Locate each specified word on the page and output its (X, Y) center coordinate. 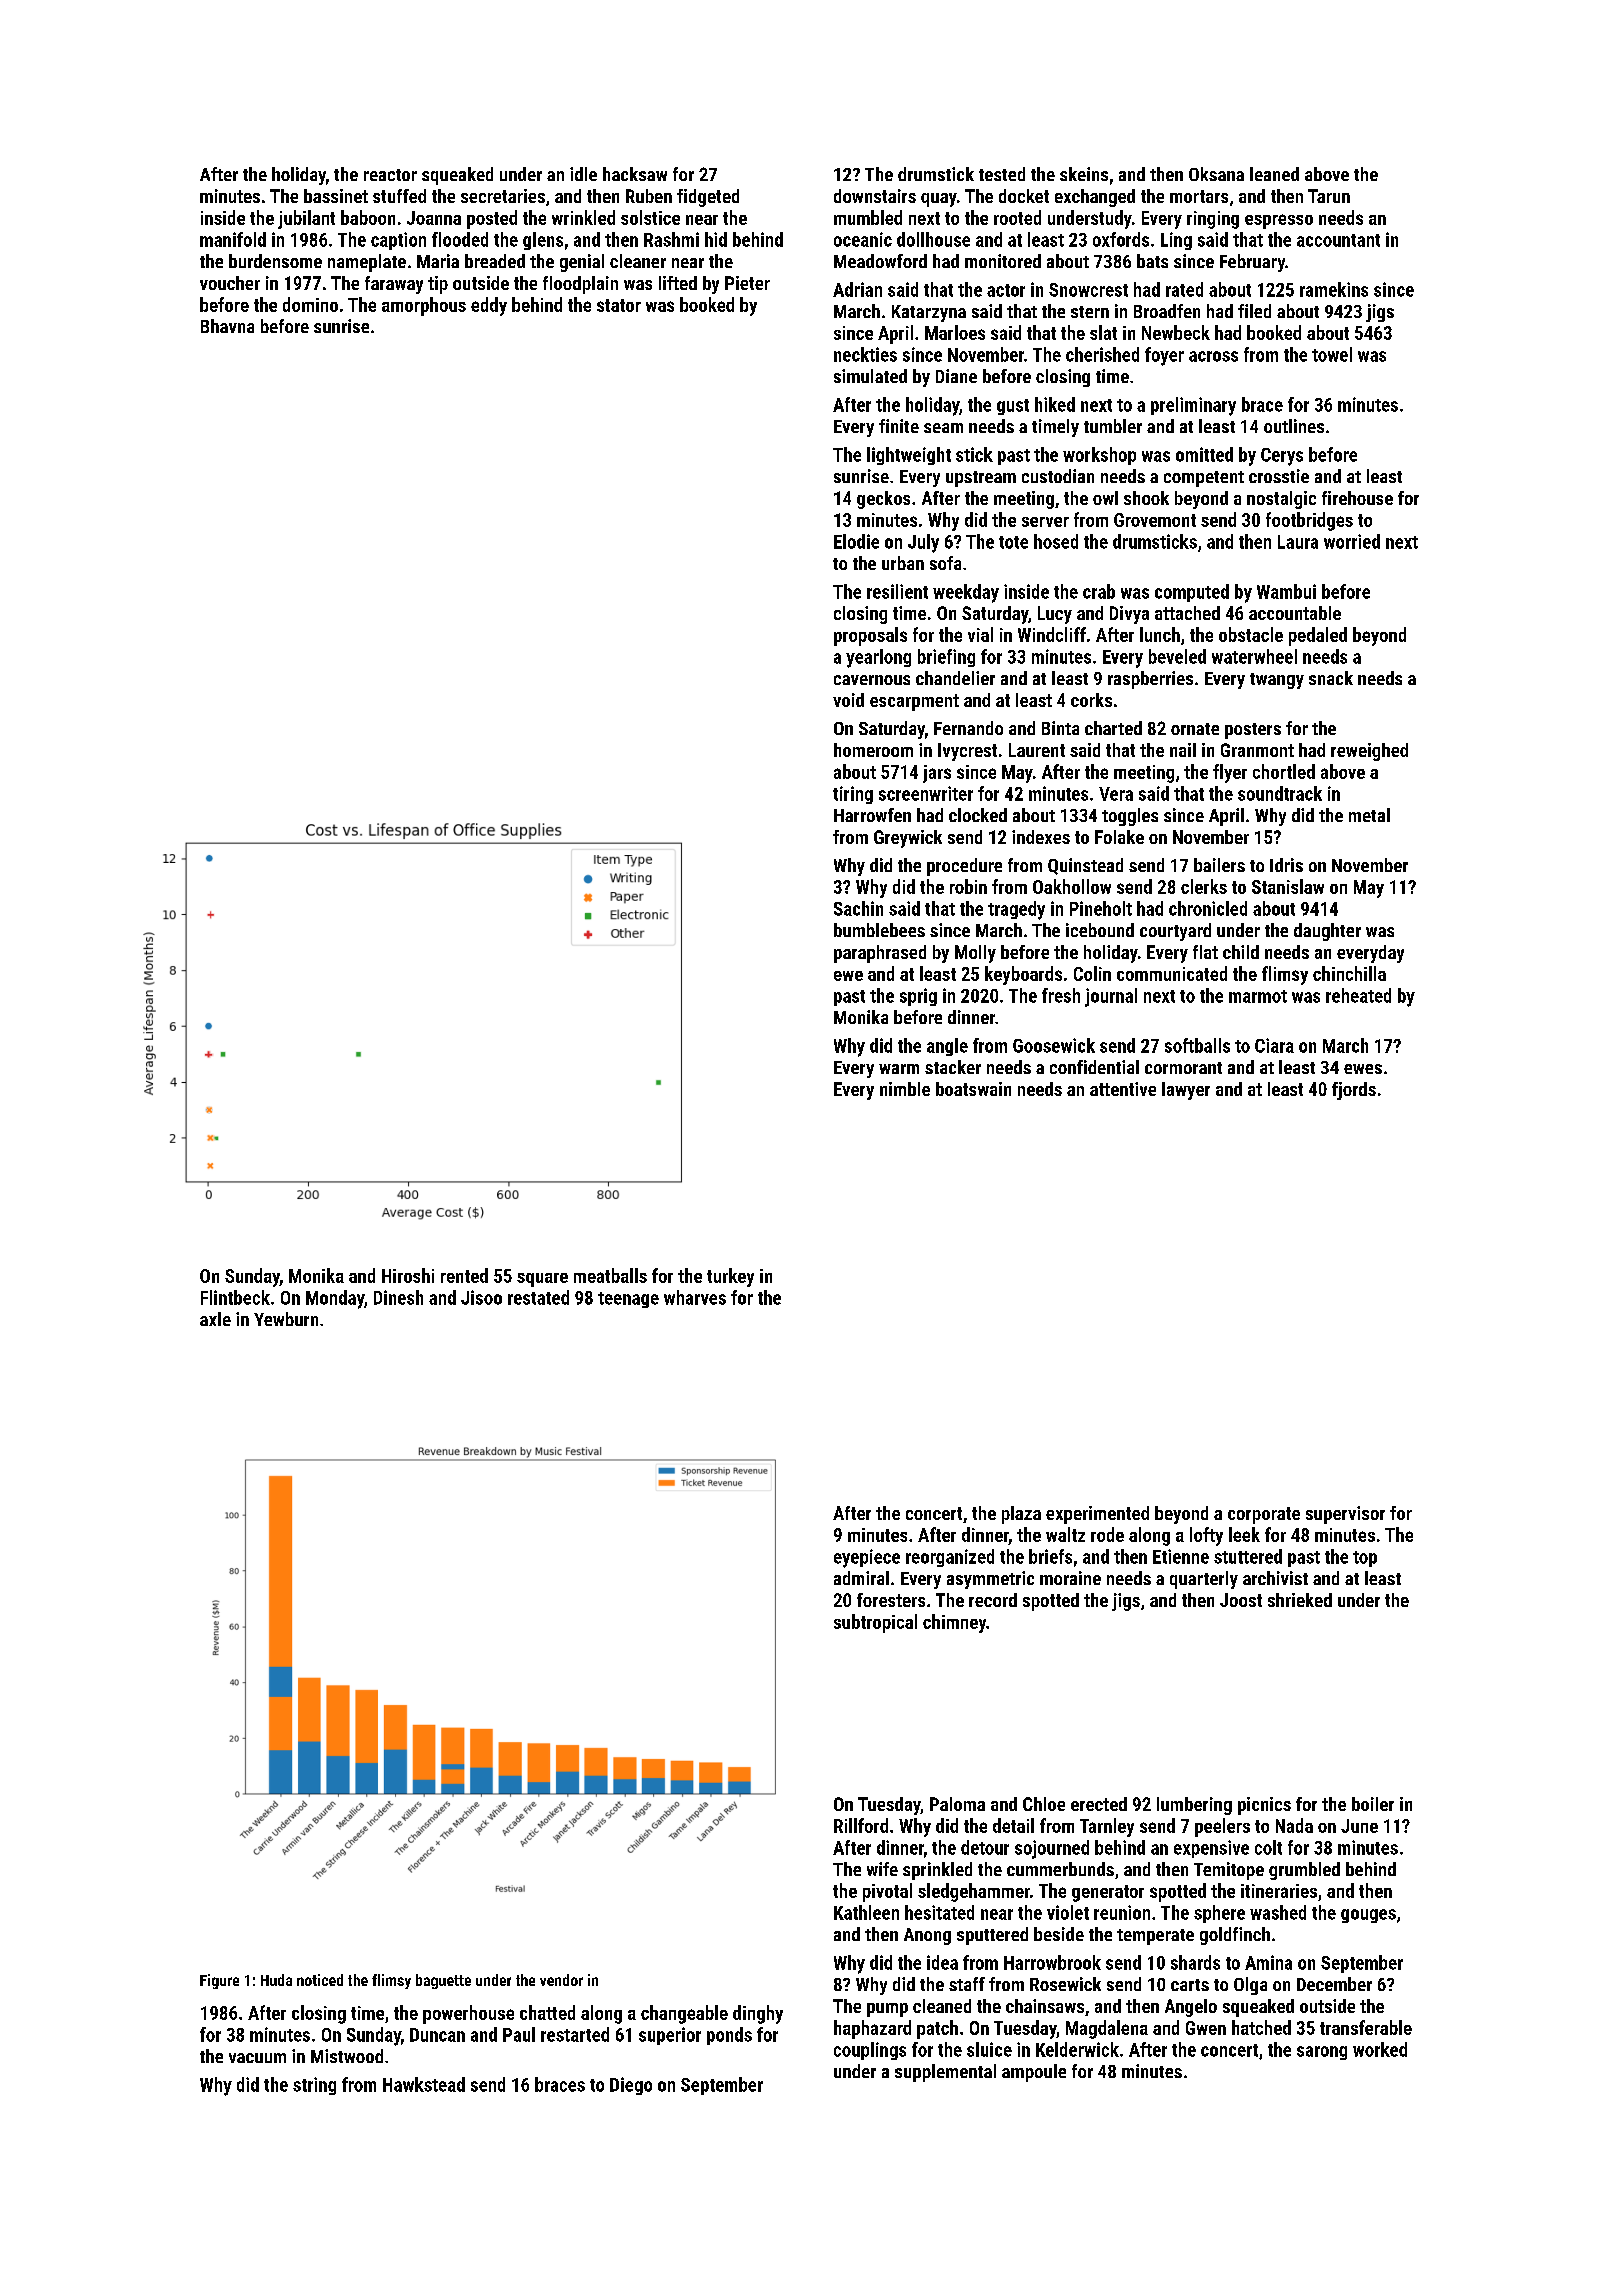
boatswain (973, 1089)
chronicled (1208, 908)
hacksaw (635, 174)
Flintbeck (235, 1297)
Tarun (1329, 196)
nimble (905, 1089)
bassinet (336, 196)
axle (215, 1319)
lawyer (1186, 1091)
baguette (443, 1981)
